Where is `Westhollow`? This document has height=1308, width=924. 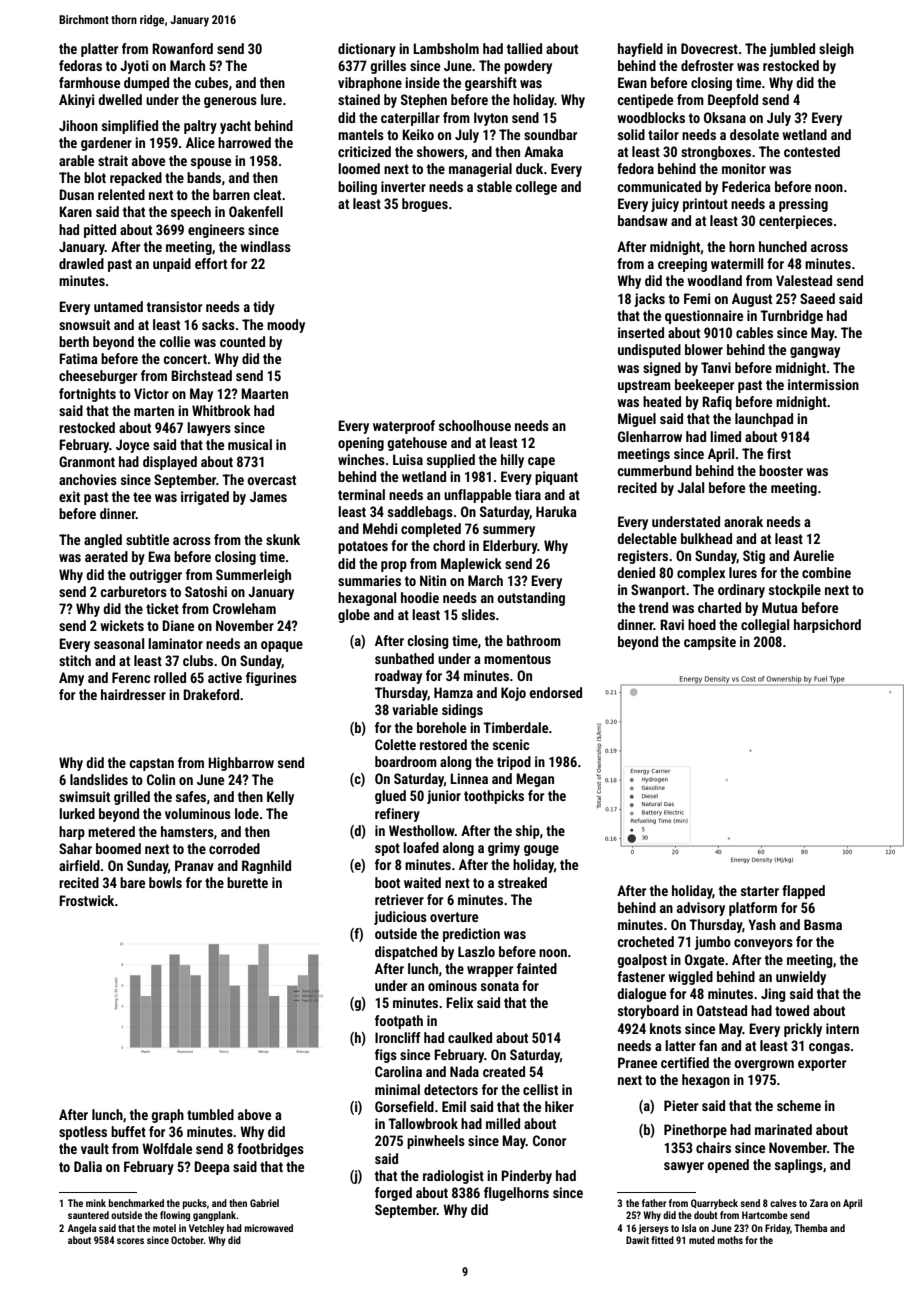
Westhollow is located at coordinates (422, 830).
